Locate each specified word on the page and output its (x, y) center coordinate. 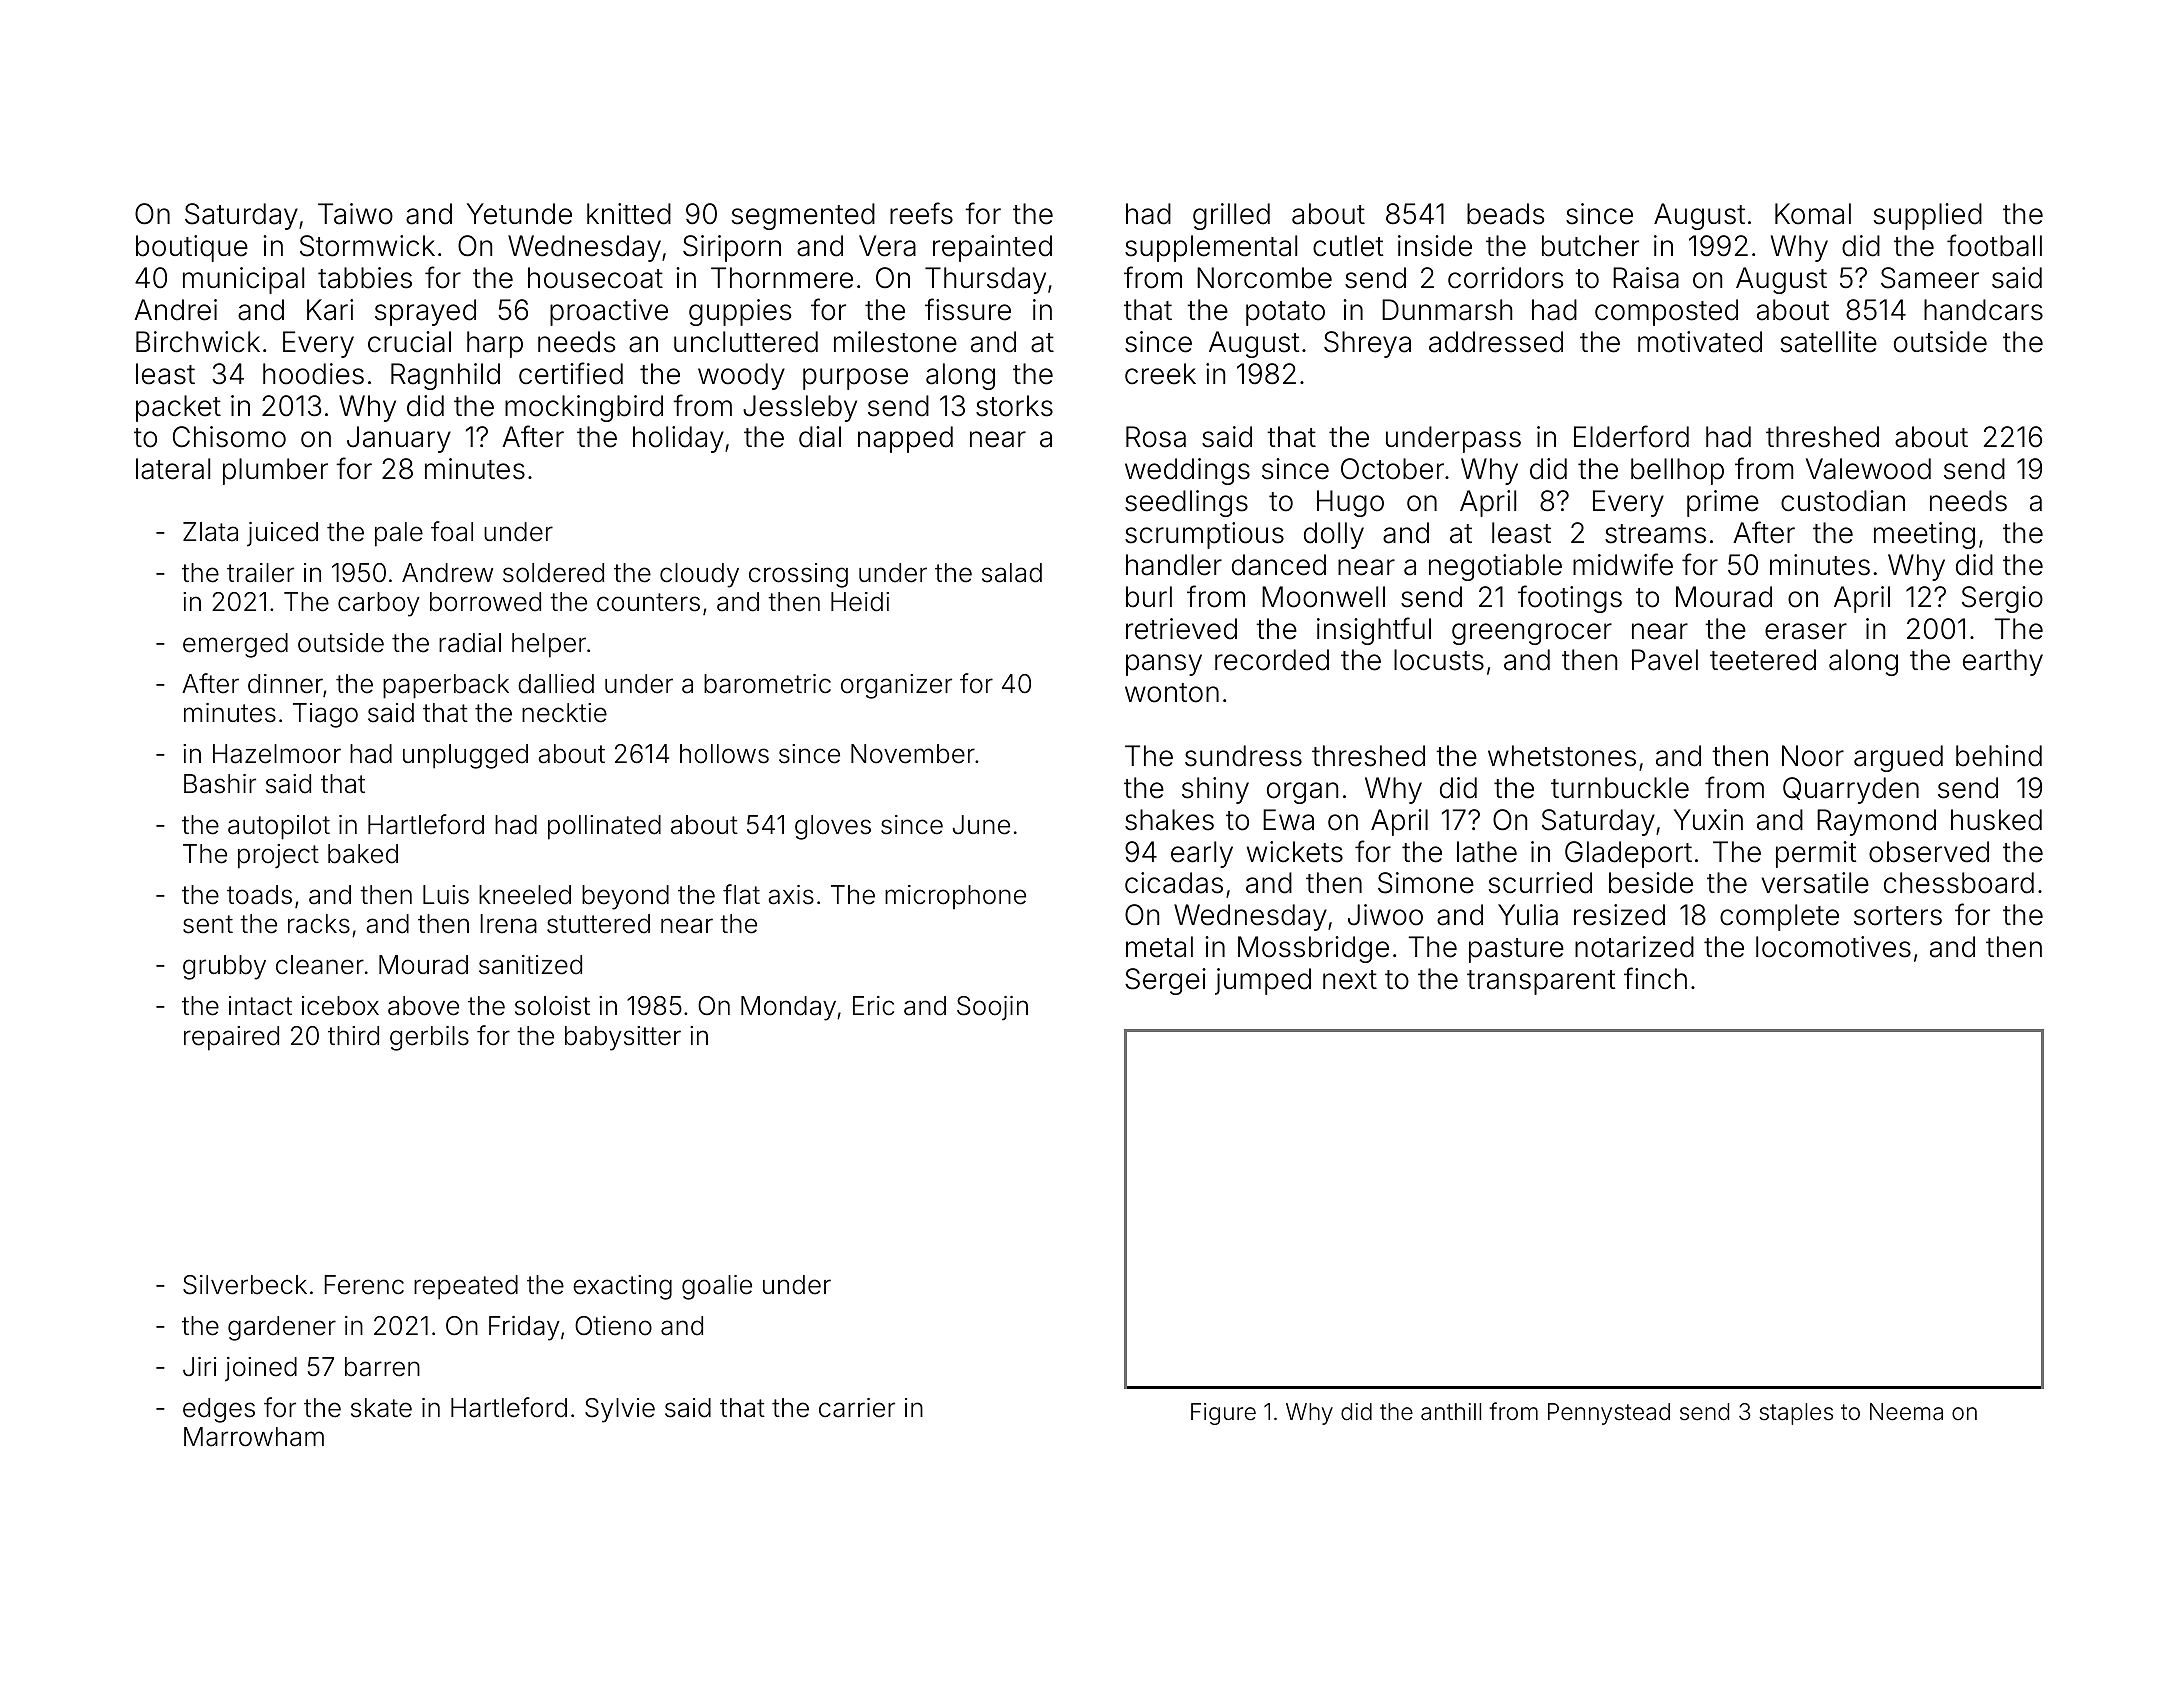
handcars (1983, 310)
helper (549, 645)
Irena (508, 924)
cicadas (1174, 883)
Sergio (2002, 599)
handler (1174, 565)
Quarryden (1851, 790)
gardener (282, 1328)
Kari (330, 310)
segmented (803, 216)
